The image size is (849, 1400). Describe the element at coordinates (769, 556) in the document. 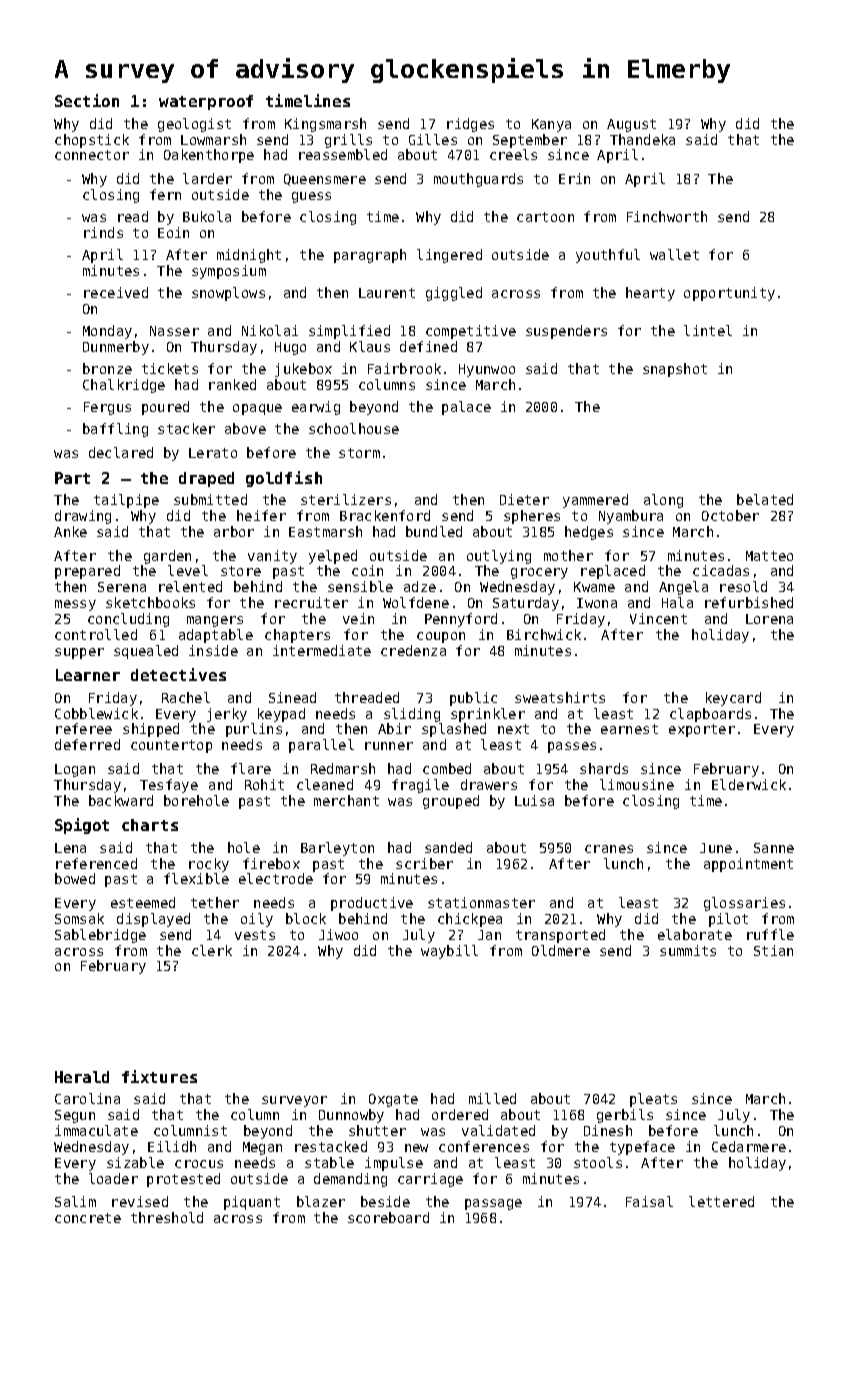

I see `Matteo` at that location.
